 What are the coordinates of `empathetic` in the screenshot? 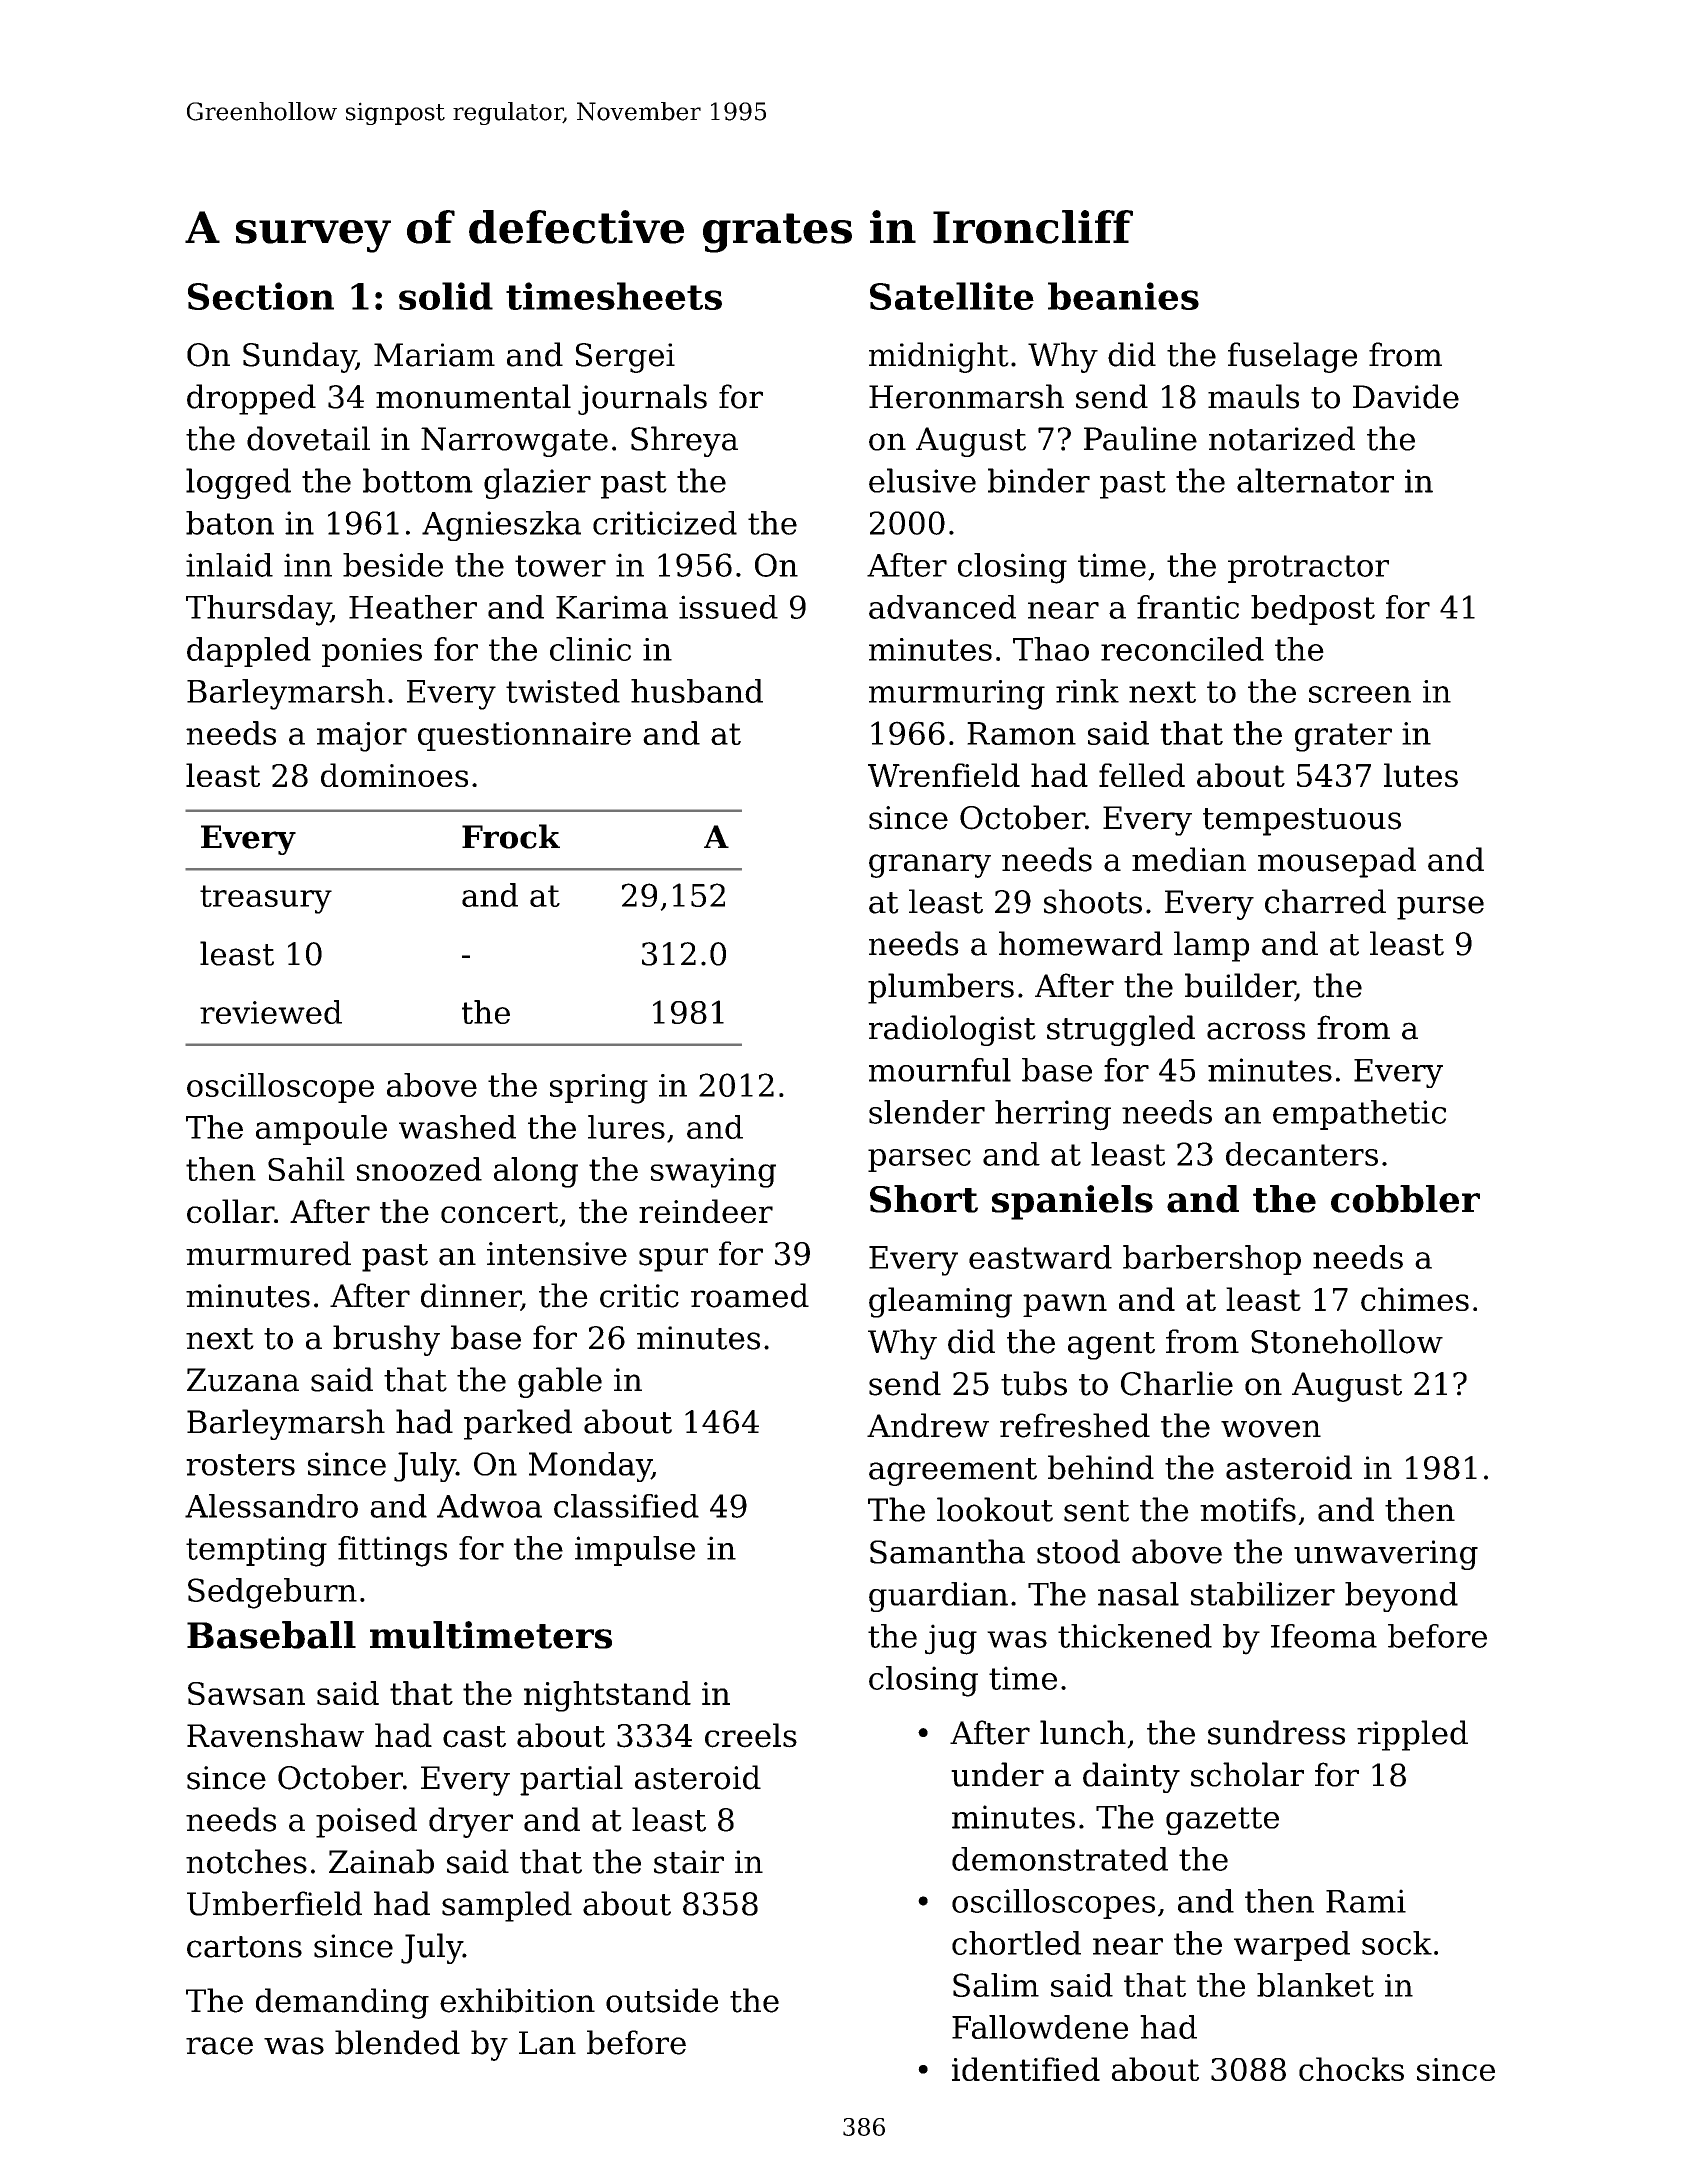 It's located at (1359, 1115).
